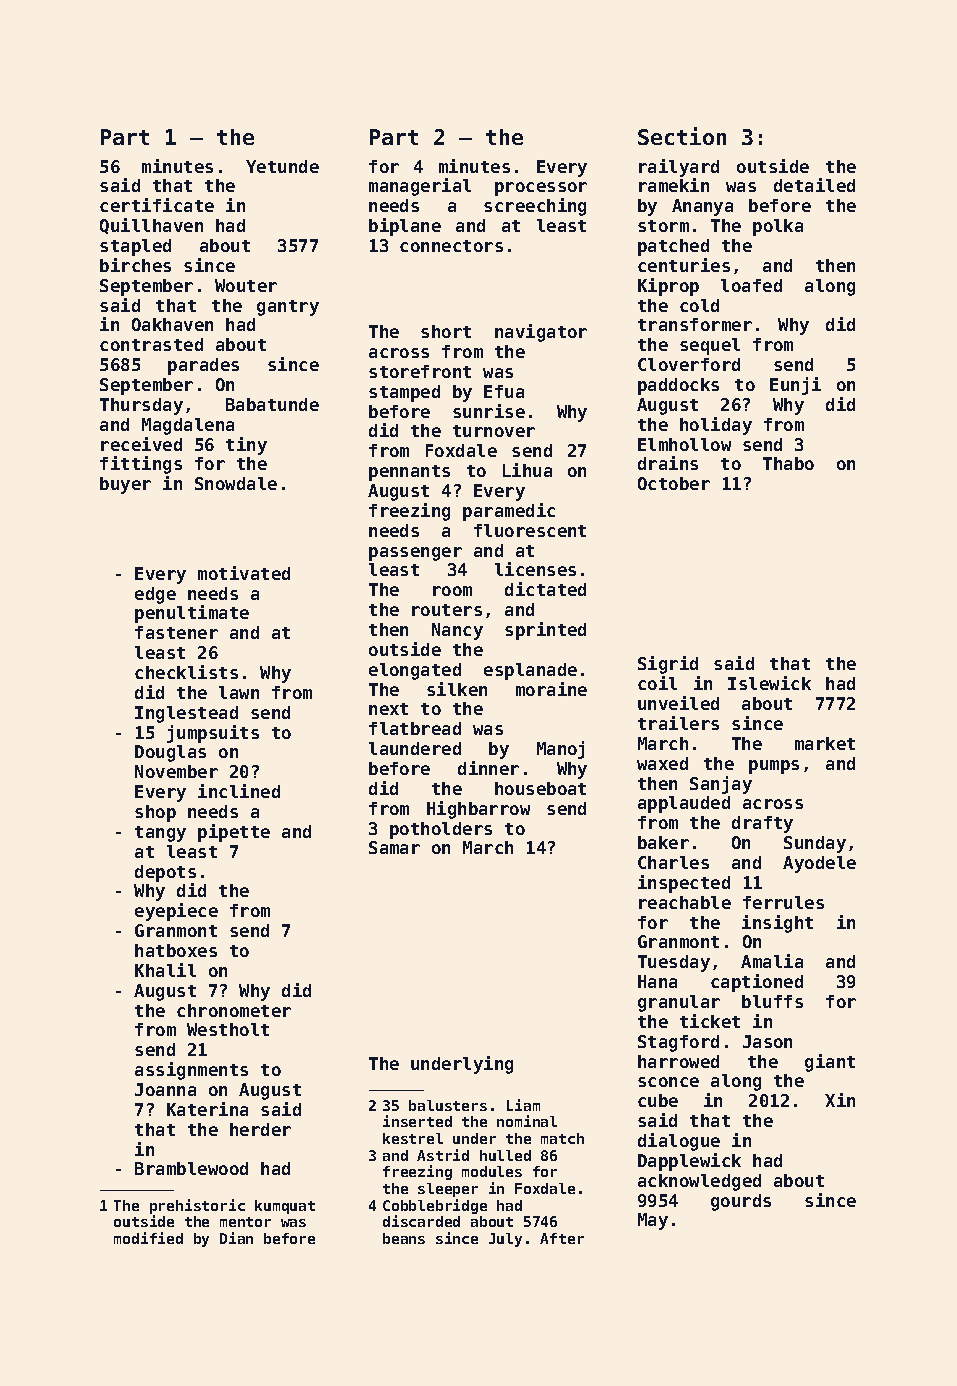  Describe the element at coordinates (814, 185) in the document. I see `detailed` at that location.
